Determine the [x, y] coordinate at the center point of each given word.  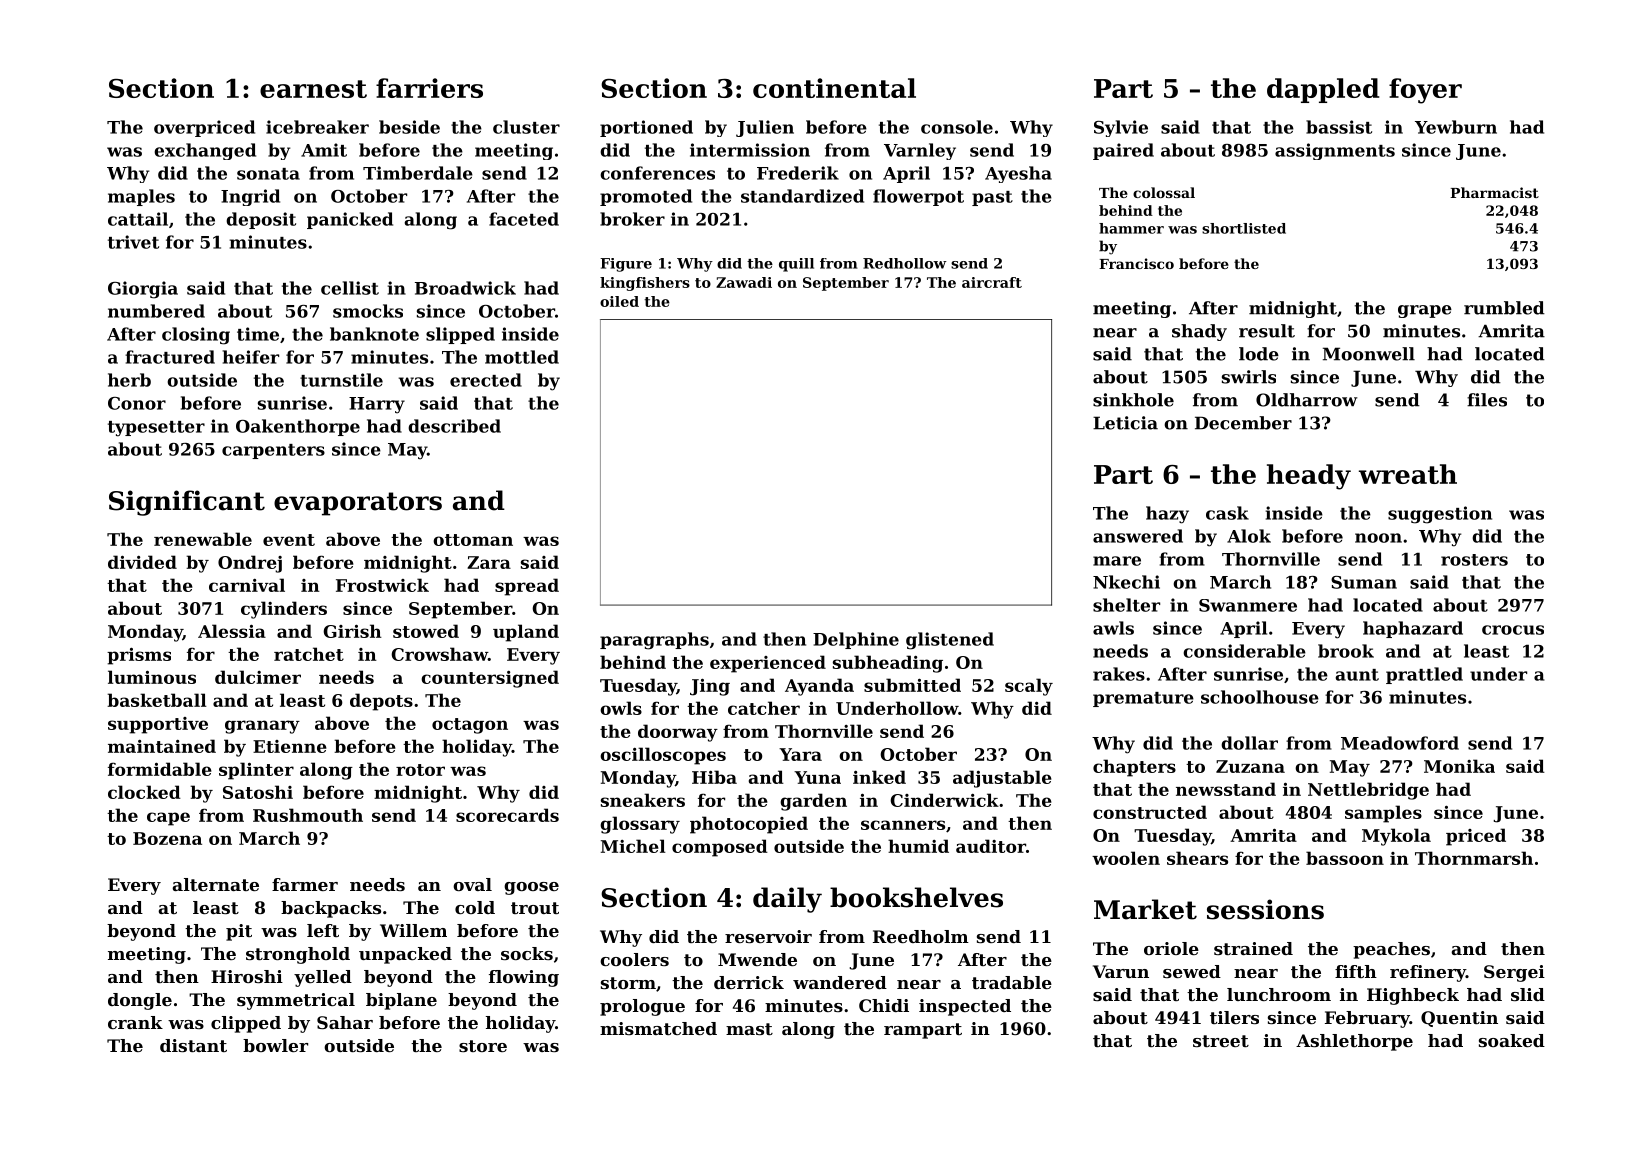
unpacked [405, 955]
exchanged [205, 151]
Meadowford [1400, 743]
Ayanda [819, 687]
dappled [1323, 90]
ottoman [473, 540]
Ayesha [1018, 174]
